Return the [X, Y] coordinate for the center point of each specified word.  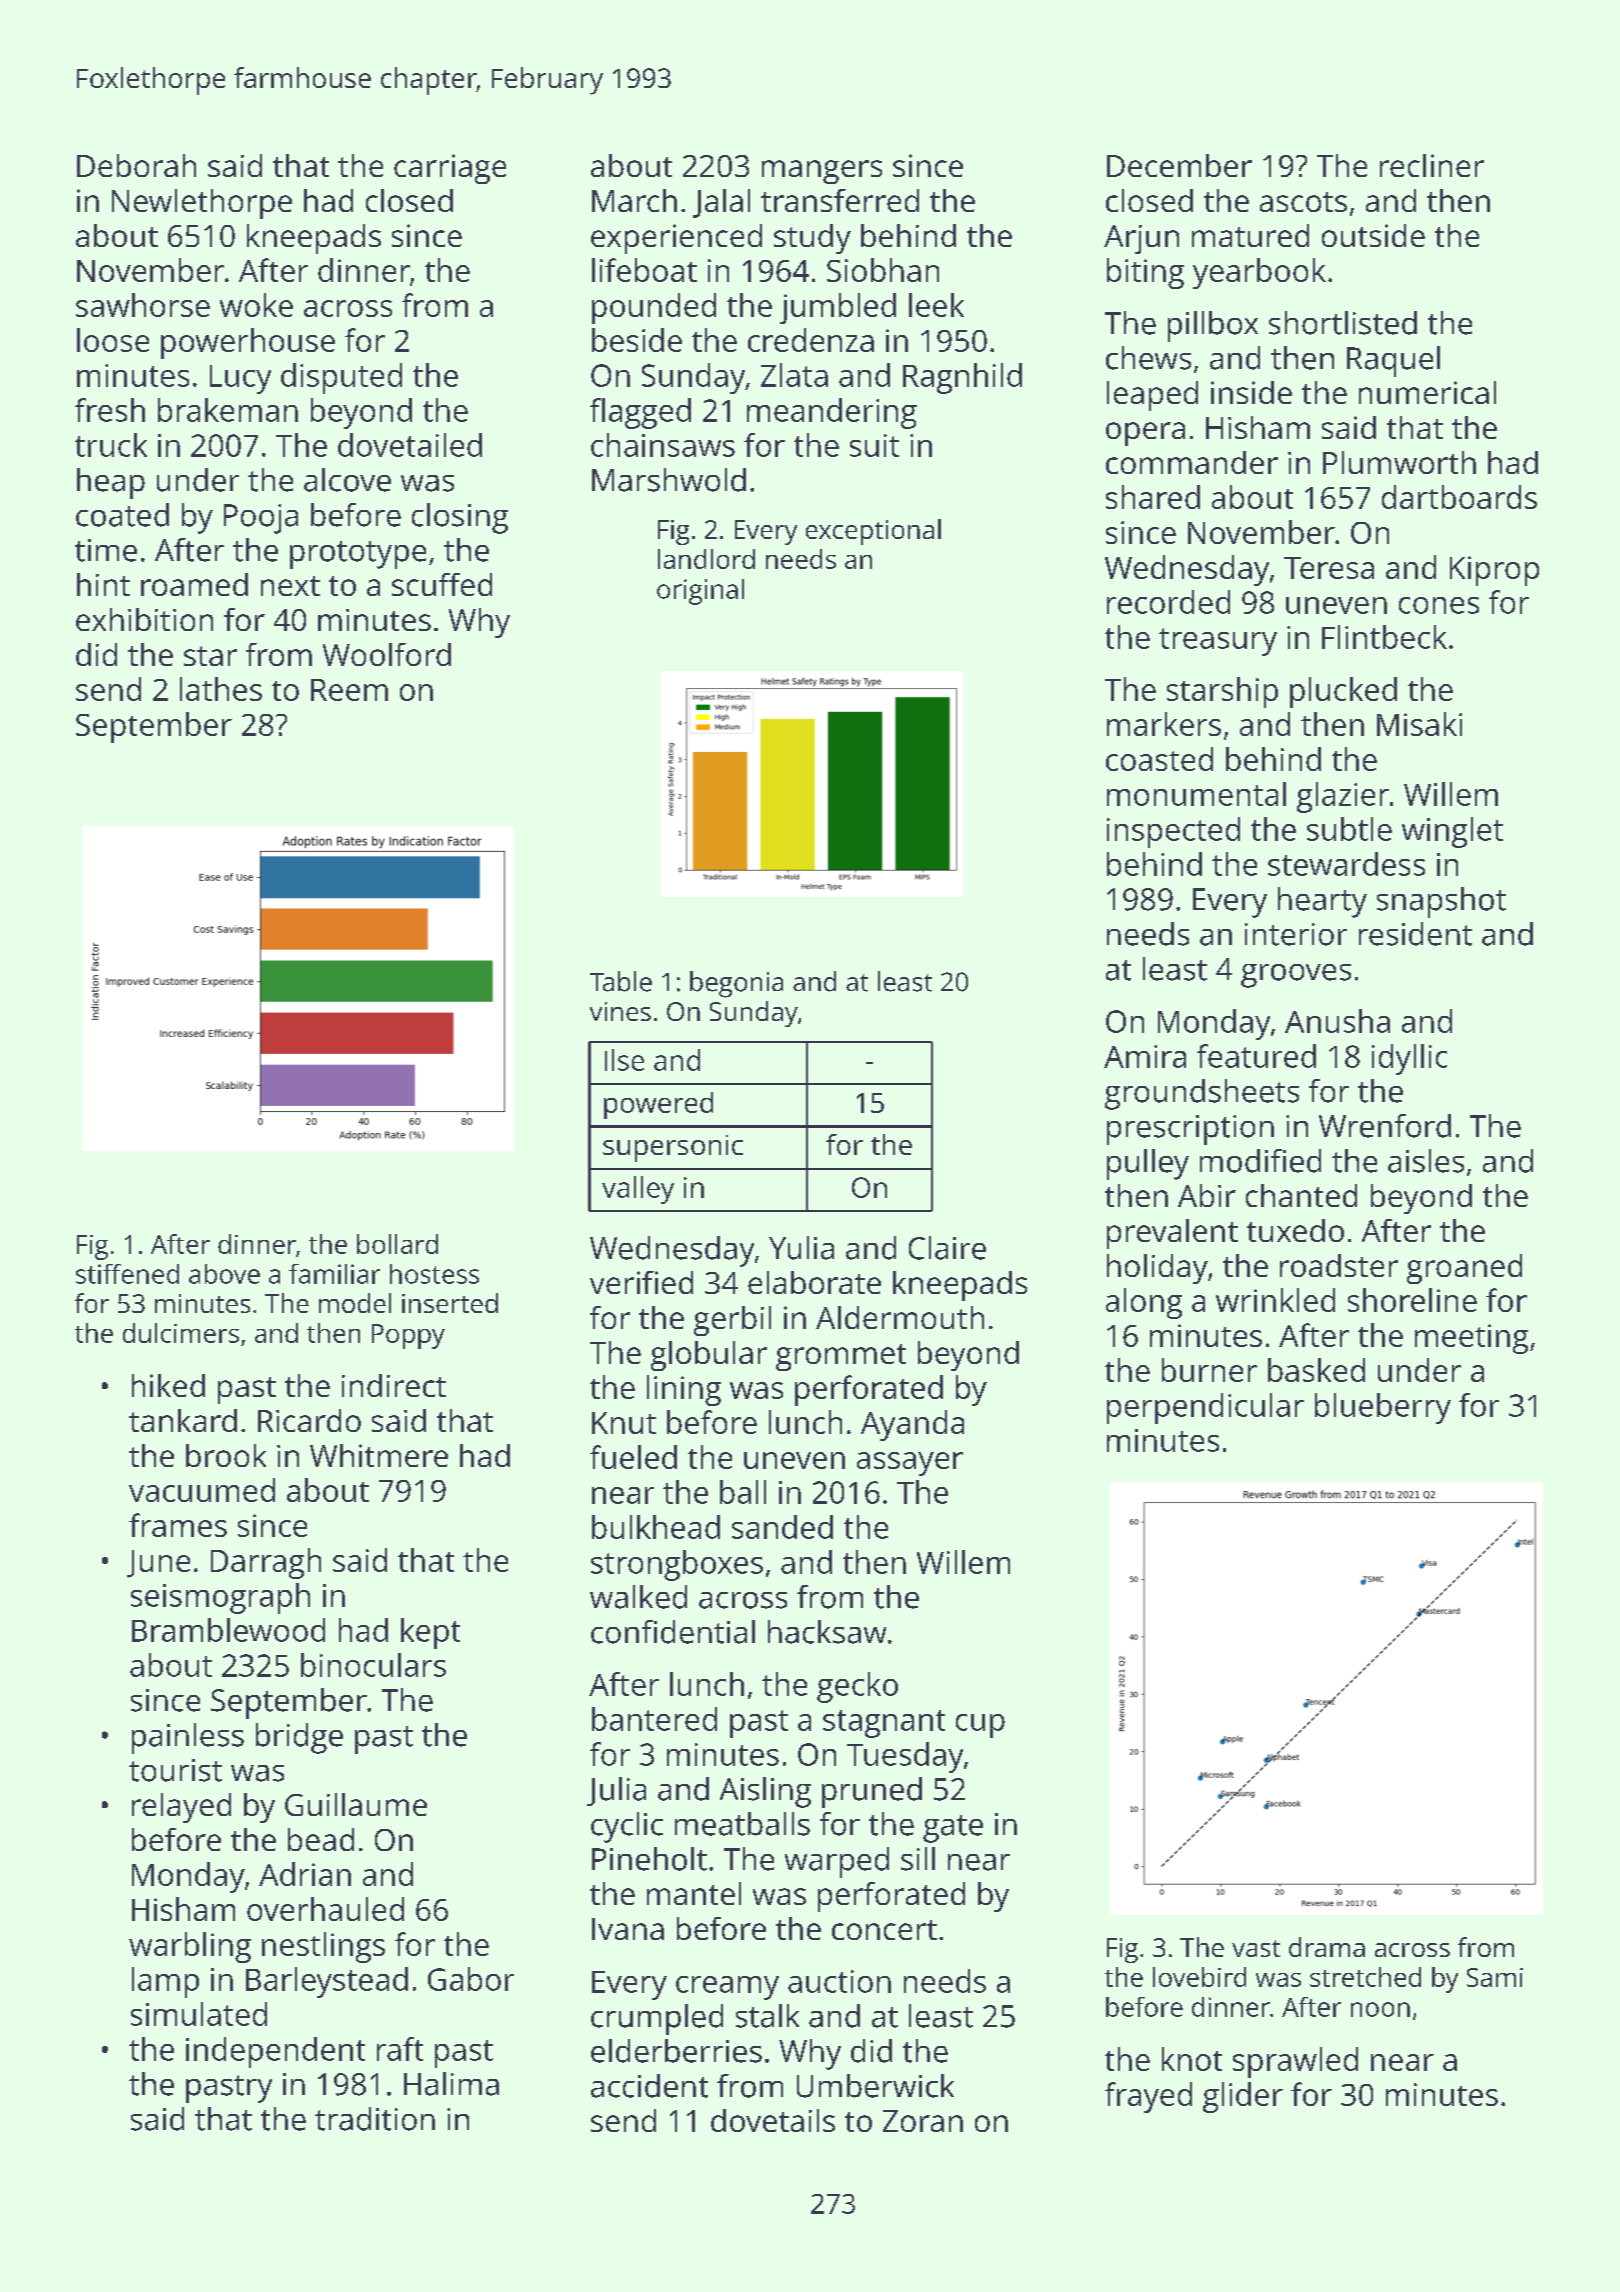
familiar [334, 1274]
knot [1192, 2059]
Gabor [471, 1979]
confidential [673, 1632]
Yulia [801, 1248]
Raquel [1393, 361]
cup [980, 1726]
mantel [694, 1893]
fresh [110, 410]
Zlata [794, 375]
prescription [1190, 1130]
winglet [1452, 832]
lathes [221, 689]
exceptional [873, 532]
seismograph [220, 1598]
